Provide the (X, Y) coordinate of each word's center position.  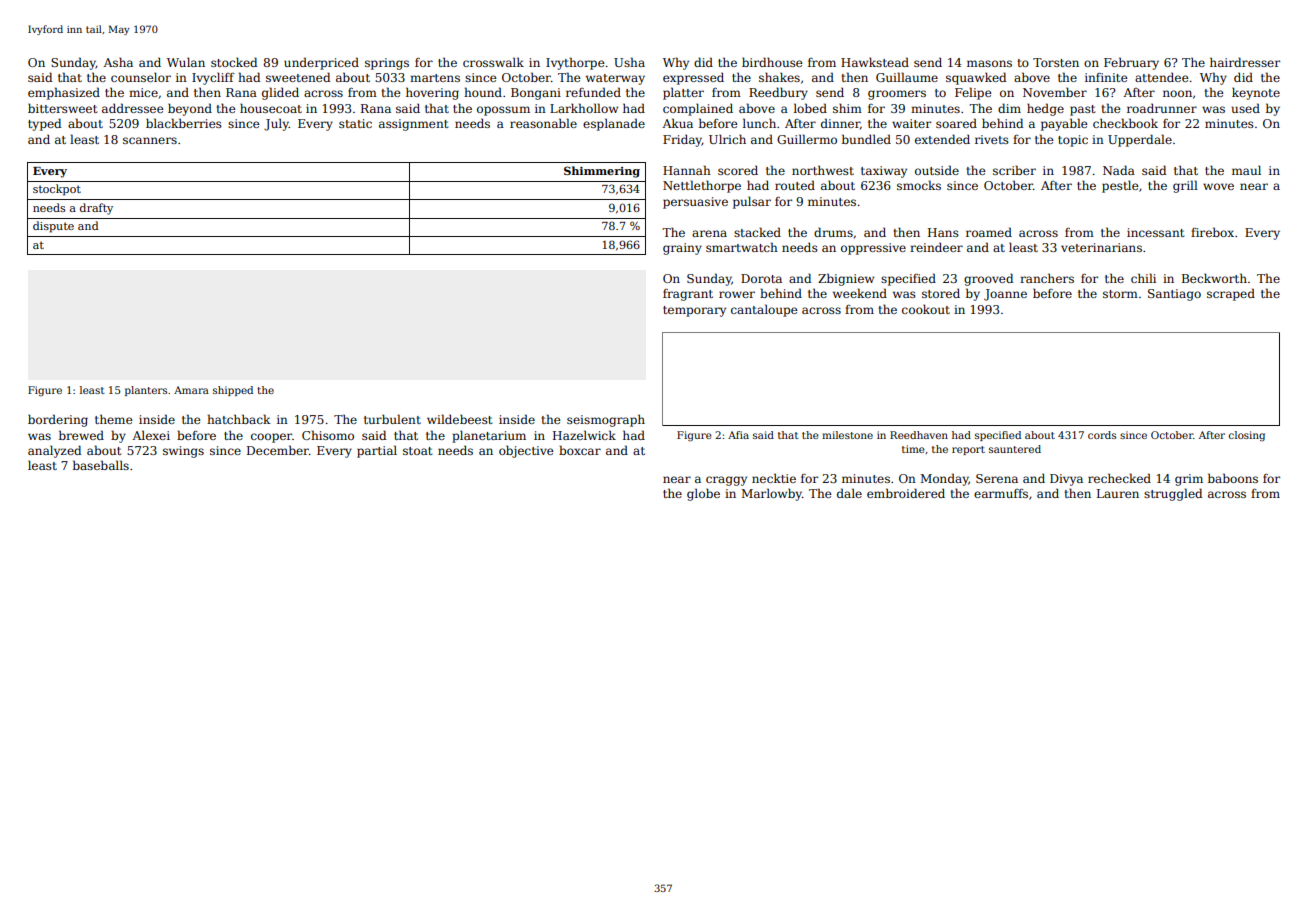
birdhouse (772, 62)
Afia (738, 435)
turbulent (392, 419)
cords (1102, 435)
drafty (96, 209)
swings (183, 452)
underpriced (321, 63)
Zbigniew (846, 279)
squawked (976, 78)
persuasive (695, 203)
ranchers (1047, 278)
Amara (191, 390)
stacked (757, 232)
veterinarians (1101, 247)
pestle (1120, 186)
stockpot (57, 190)
